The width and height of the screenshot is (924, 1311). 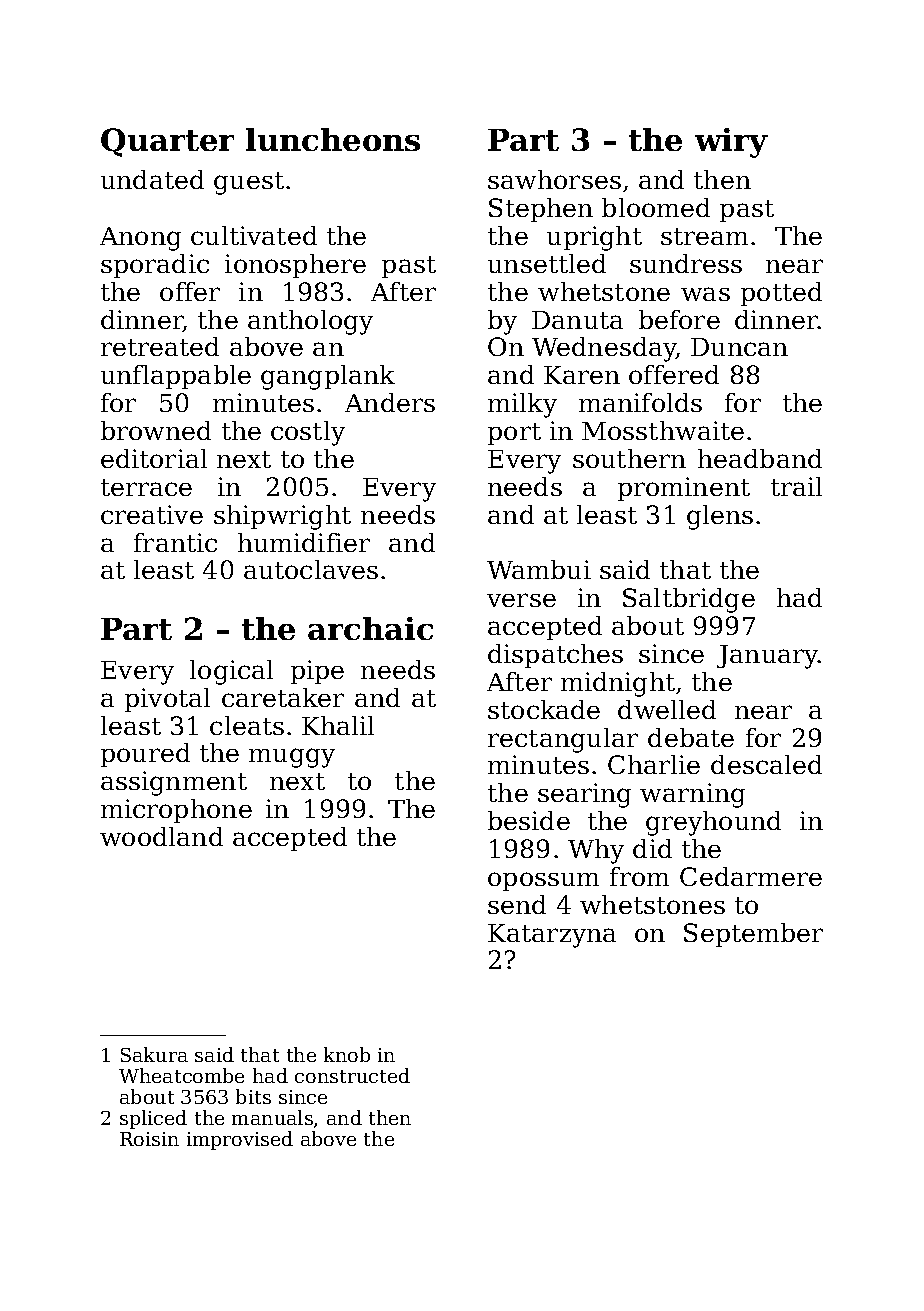 I want to click on knob, so click(x=347, y=1054).
